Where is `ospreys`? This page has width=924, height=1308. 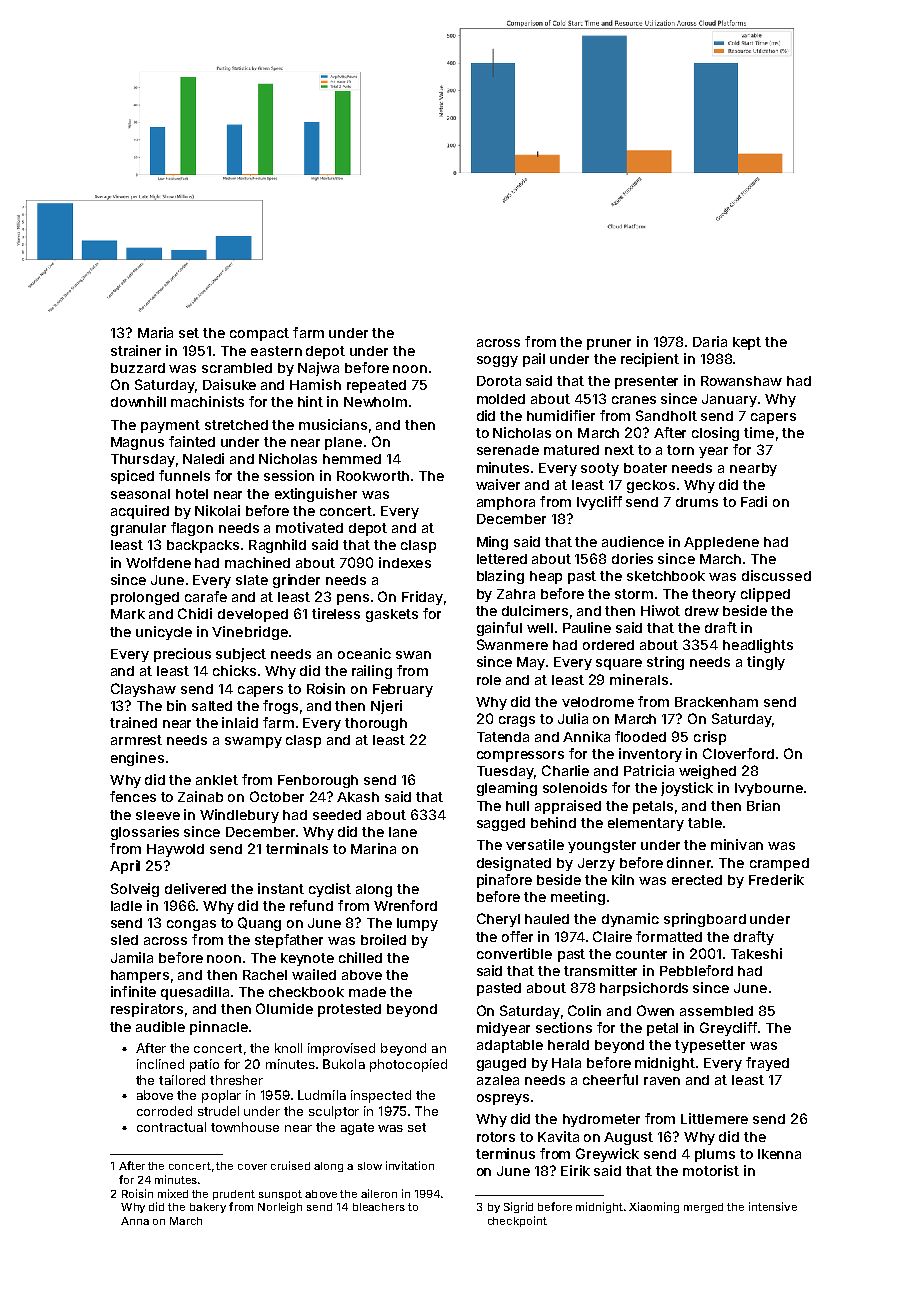 ospreys is located at coordinates (503, 1099).
